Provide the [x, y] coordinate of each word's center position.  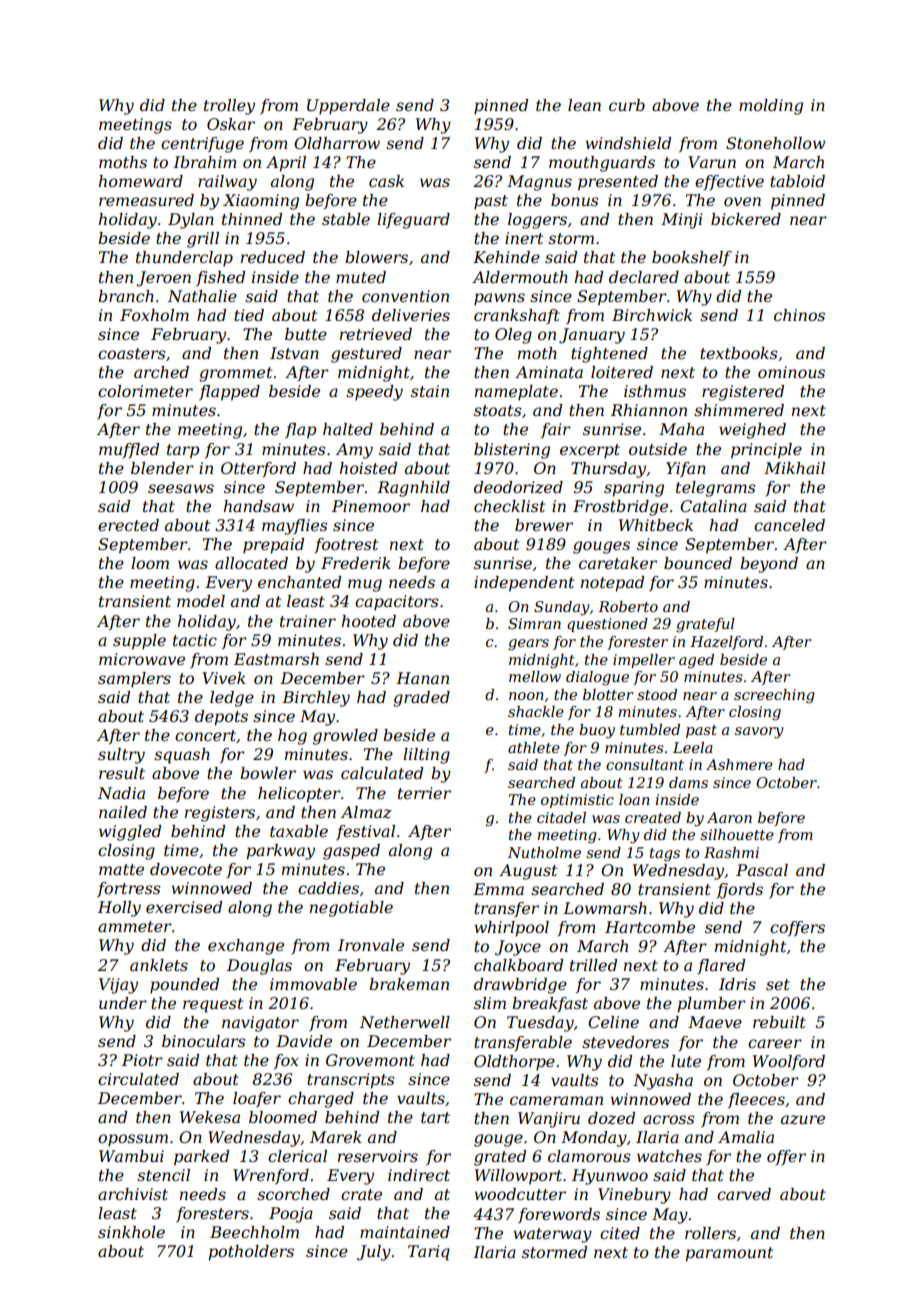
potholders [251, 1253]
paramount [729, 1254]
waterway [552, 1235]
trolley [229, 107]
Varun [712, 162]
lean [584, 105]
